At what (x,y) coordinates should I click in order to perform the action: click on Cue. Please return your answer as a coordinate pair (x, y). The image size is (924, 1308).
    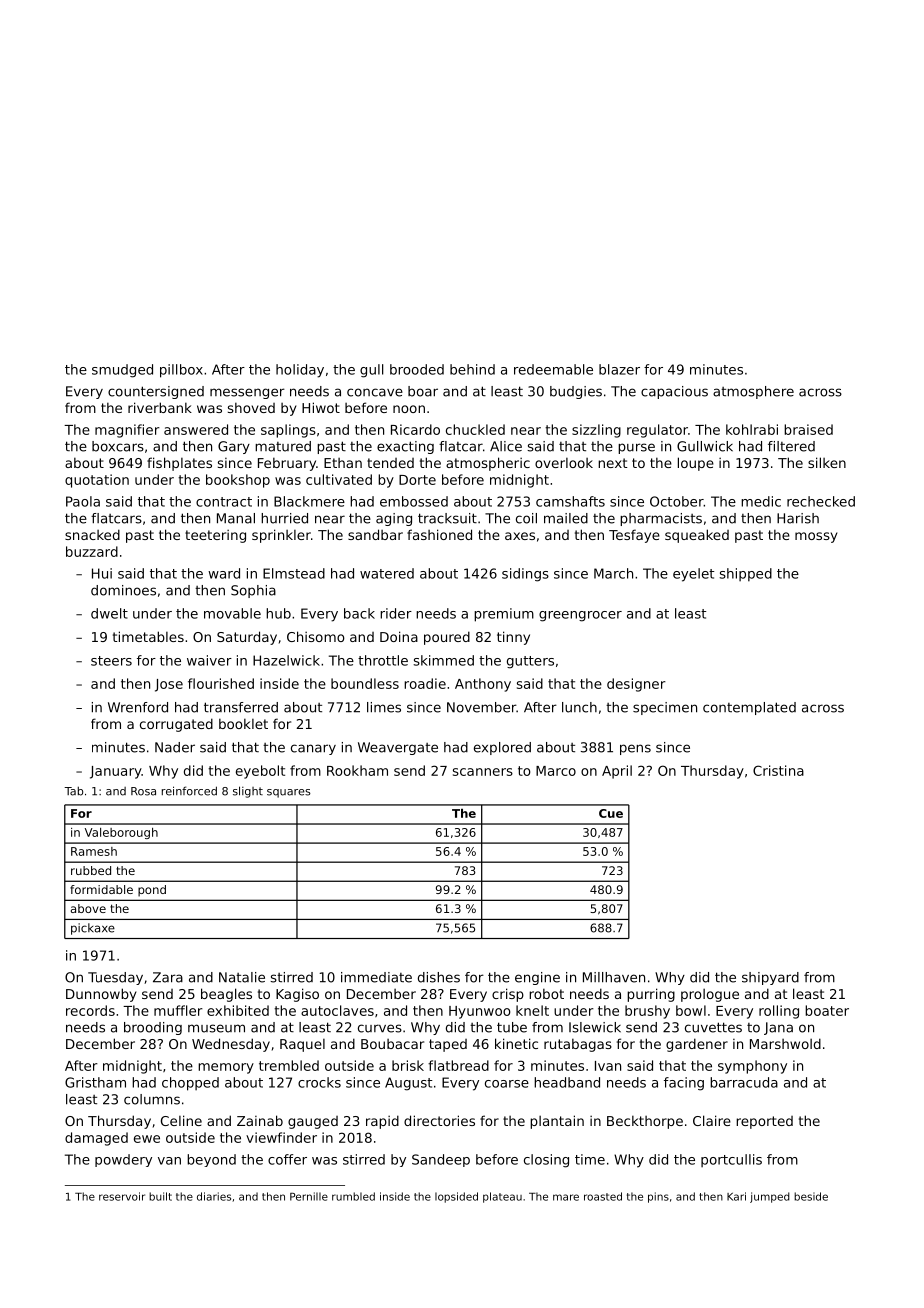
    Looking at the image, I should click on (611, 813).
